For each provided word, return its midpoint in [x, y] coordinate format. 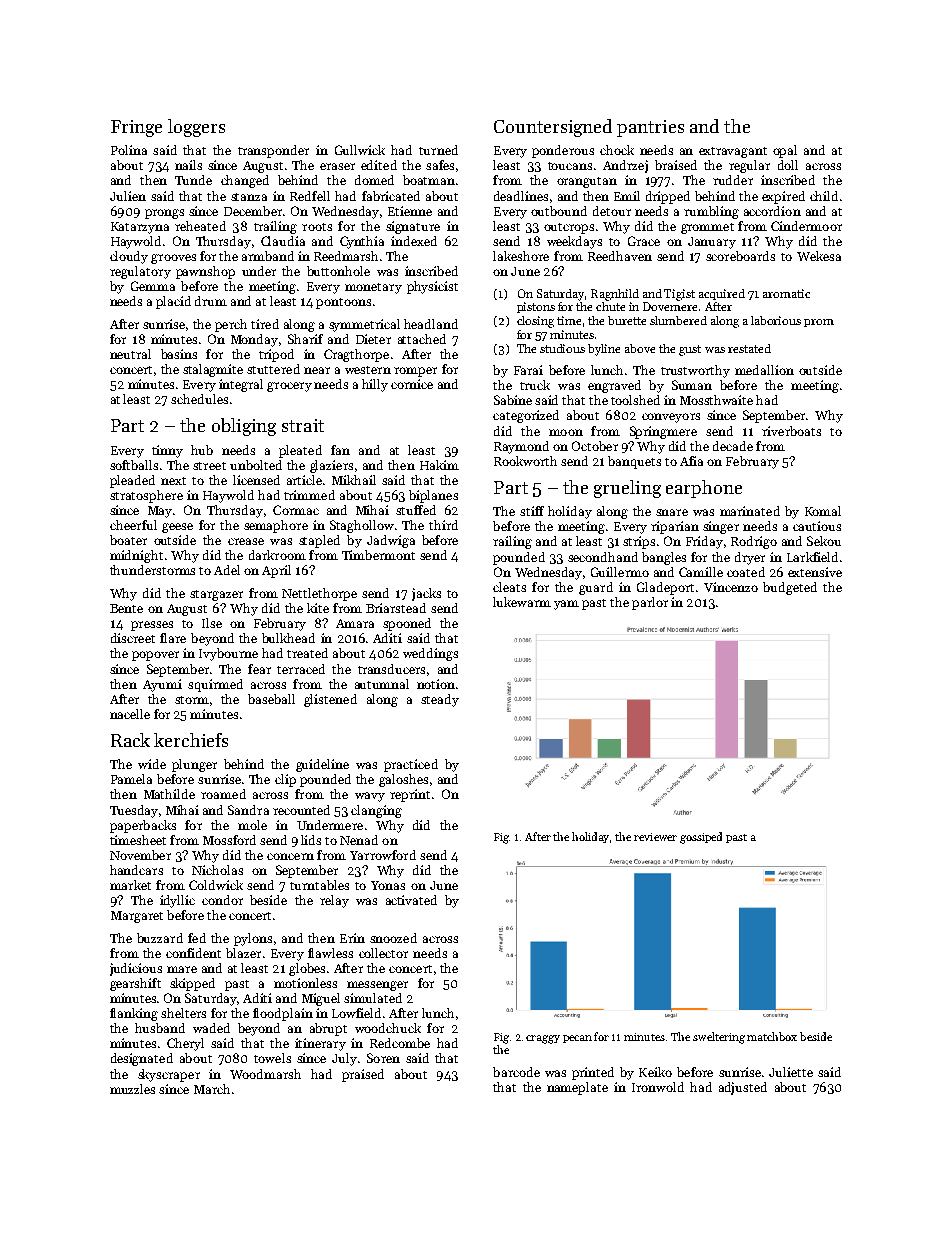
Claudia [283, 241]
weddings [430, 654]
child [824, 196]
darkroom [277, 555]
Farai [528, 370]
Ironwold [658, 1087]
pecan [577, 1039]
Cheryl [185, 1044]
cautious [817, 526]
